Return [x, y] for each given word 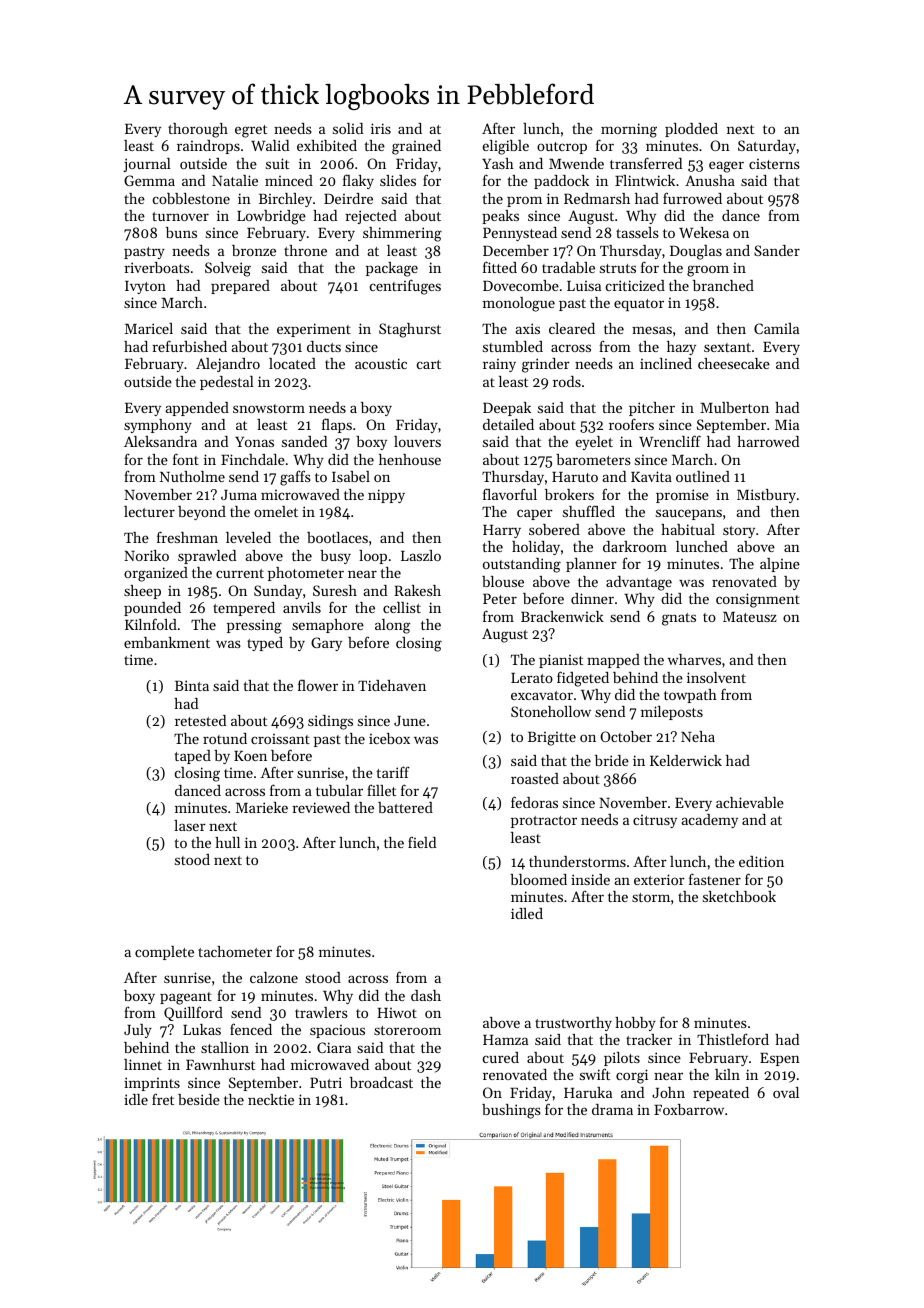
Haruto [575, 477]
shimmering [402, 234]
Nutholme [192, 476]
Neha [698, 736]
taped [193, 757]
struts [618, 268]
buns [181, 232]
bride [612, 760]
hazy [681, 348]
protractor [544, 822]
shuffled [589, 511]
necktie [271, 1099]
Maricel [149, 328]
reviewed [321, 807]
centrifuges [405, 287]
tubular [339, 790]
